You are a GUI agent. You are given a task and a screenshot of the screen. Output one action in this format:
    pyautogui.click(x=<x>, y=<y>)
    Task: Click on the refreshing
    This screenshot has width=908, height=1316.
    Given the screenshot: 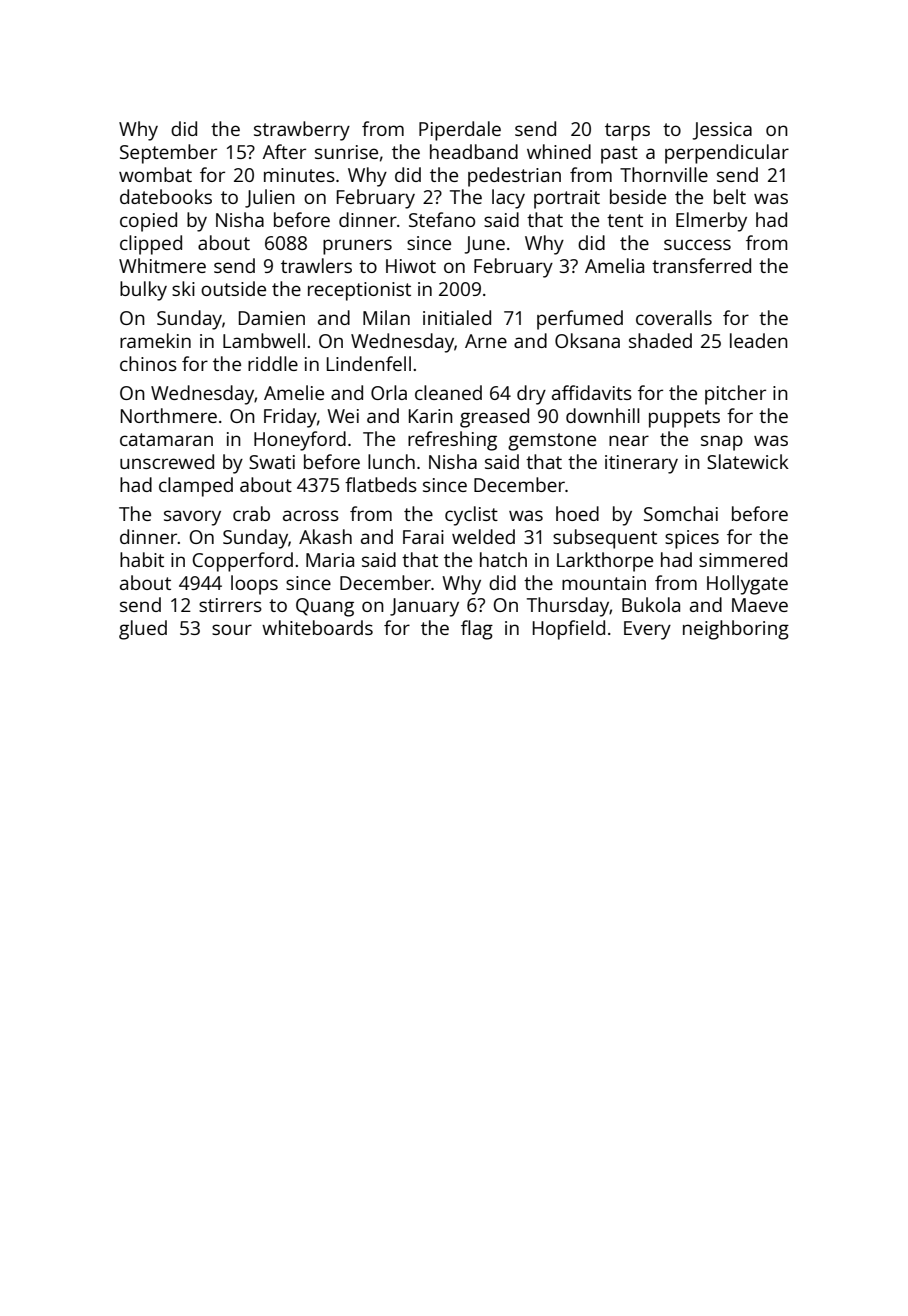 What is the action you would take?
    pyautogui.click(x=452, y=441)
